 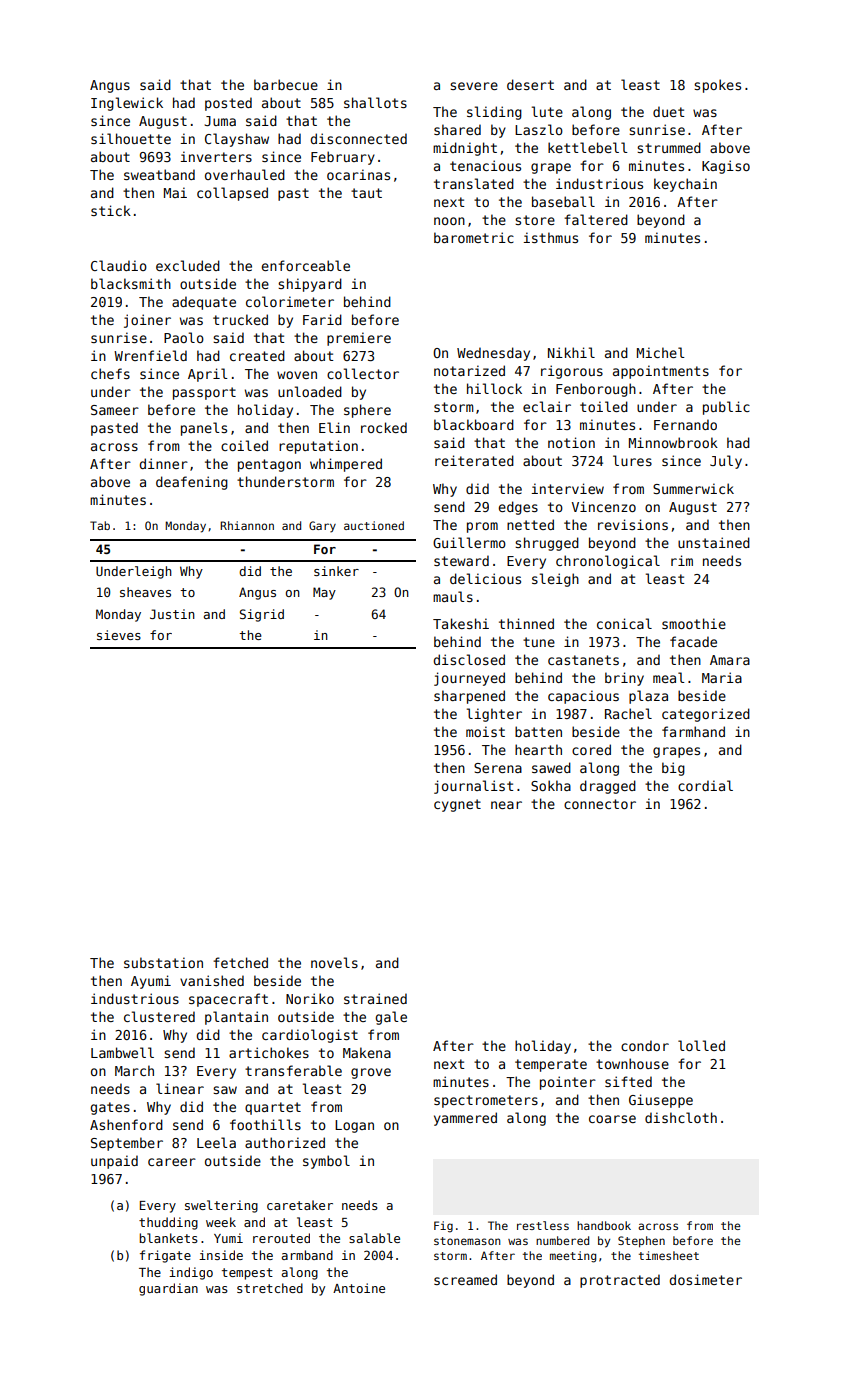 I want to click on shared, so click(x=457, y=129).
